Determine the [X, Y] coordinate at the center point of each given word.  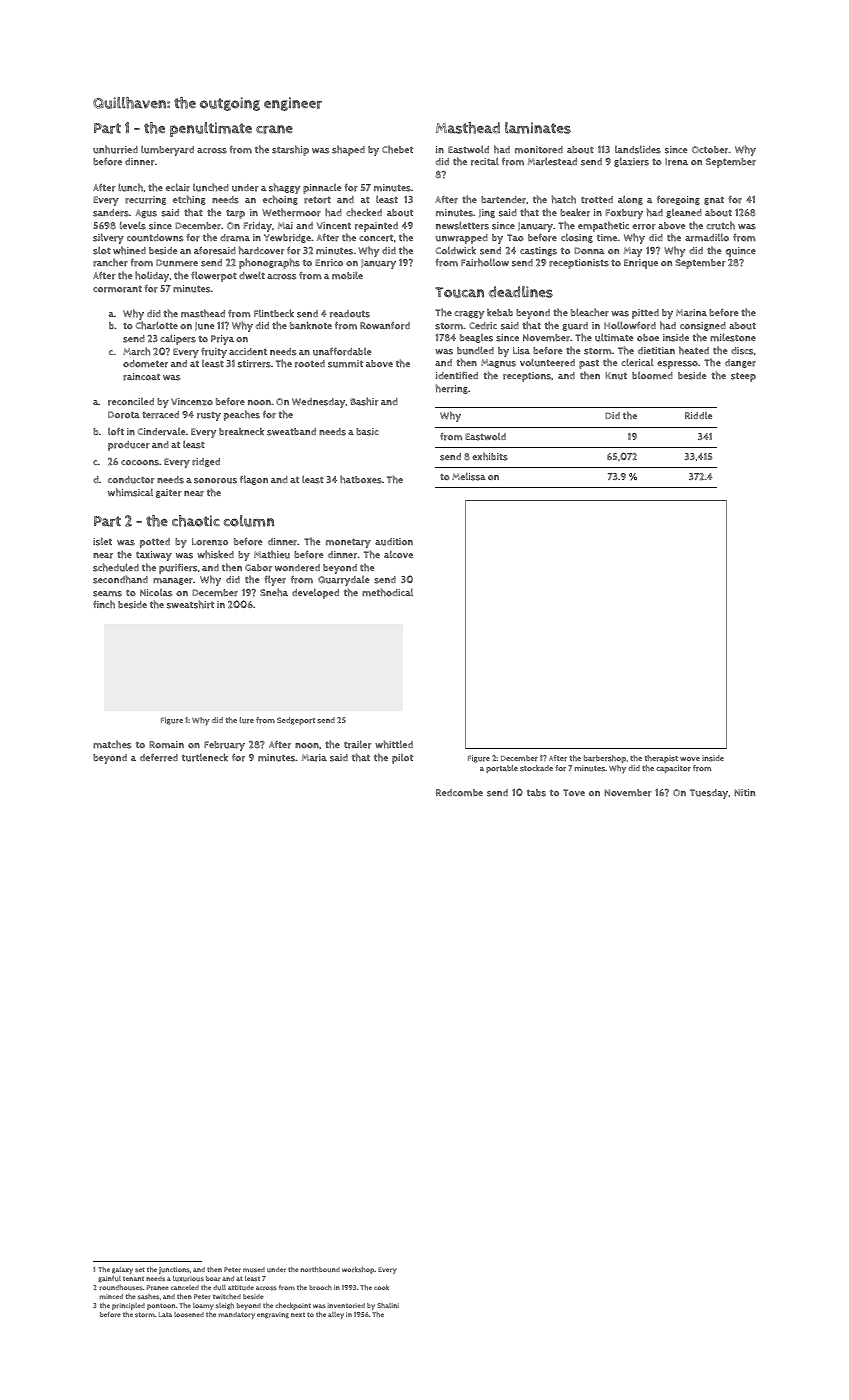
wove [690, 759]
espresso [677, 365]
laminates [538, 128]
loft [116, 431]
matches [112, 744]
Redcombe [459, 793]
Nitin [744, 792]
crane [274, 129]
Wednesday [318, 403]
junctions [174, 1270]
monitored [539, 150]
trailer [358, 744]
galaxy [122, 1270]
